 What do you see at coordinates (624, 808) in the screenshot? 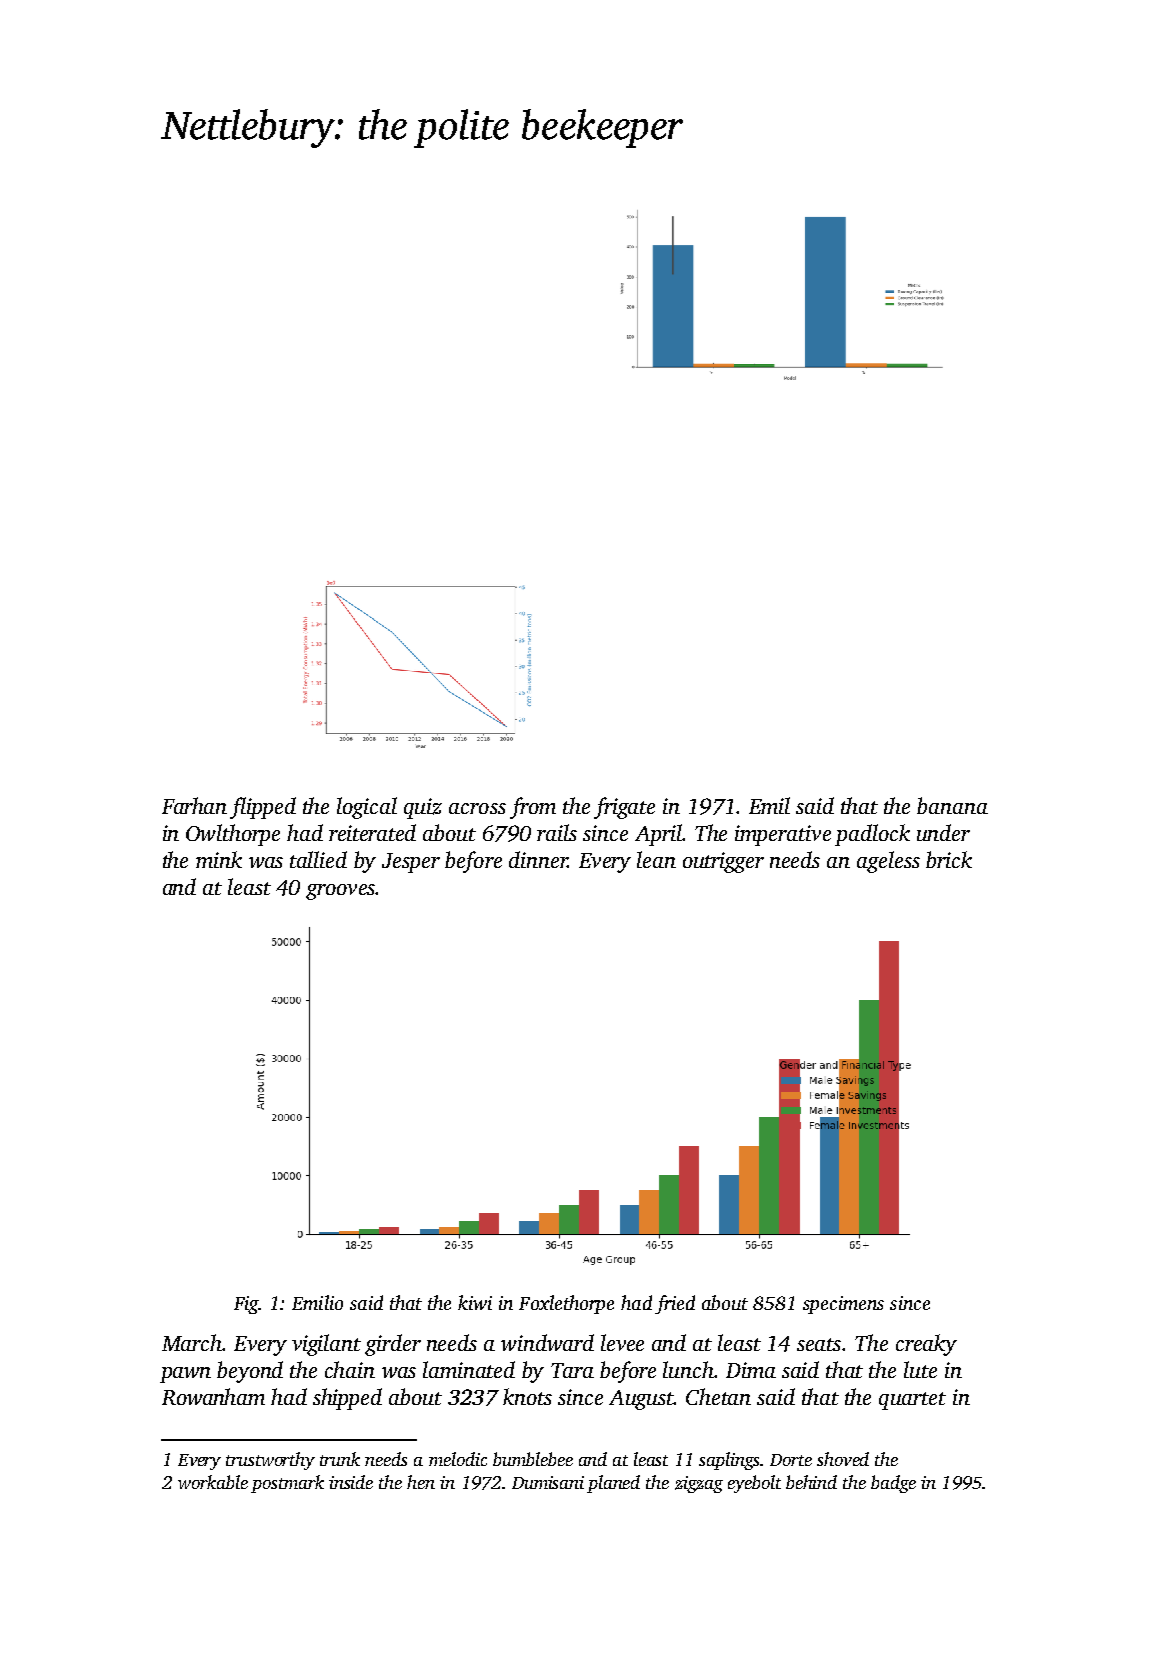
I see `frigate` at bounding box center [624, 808].
